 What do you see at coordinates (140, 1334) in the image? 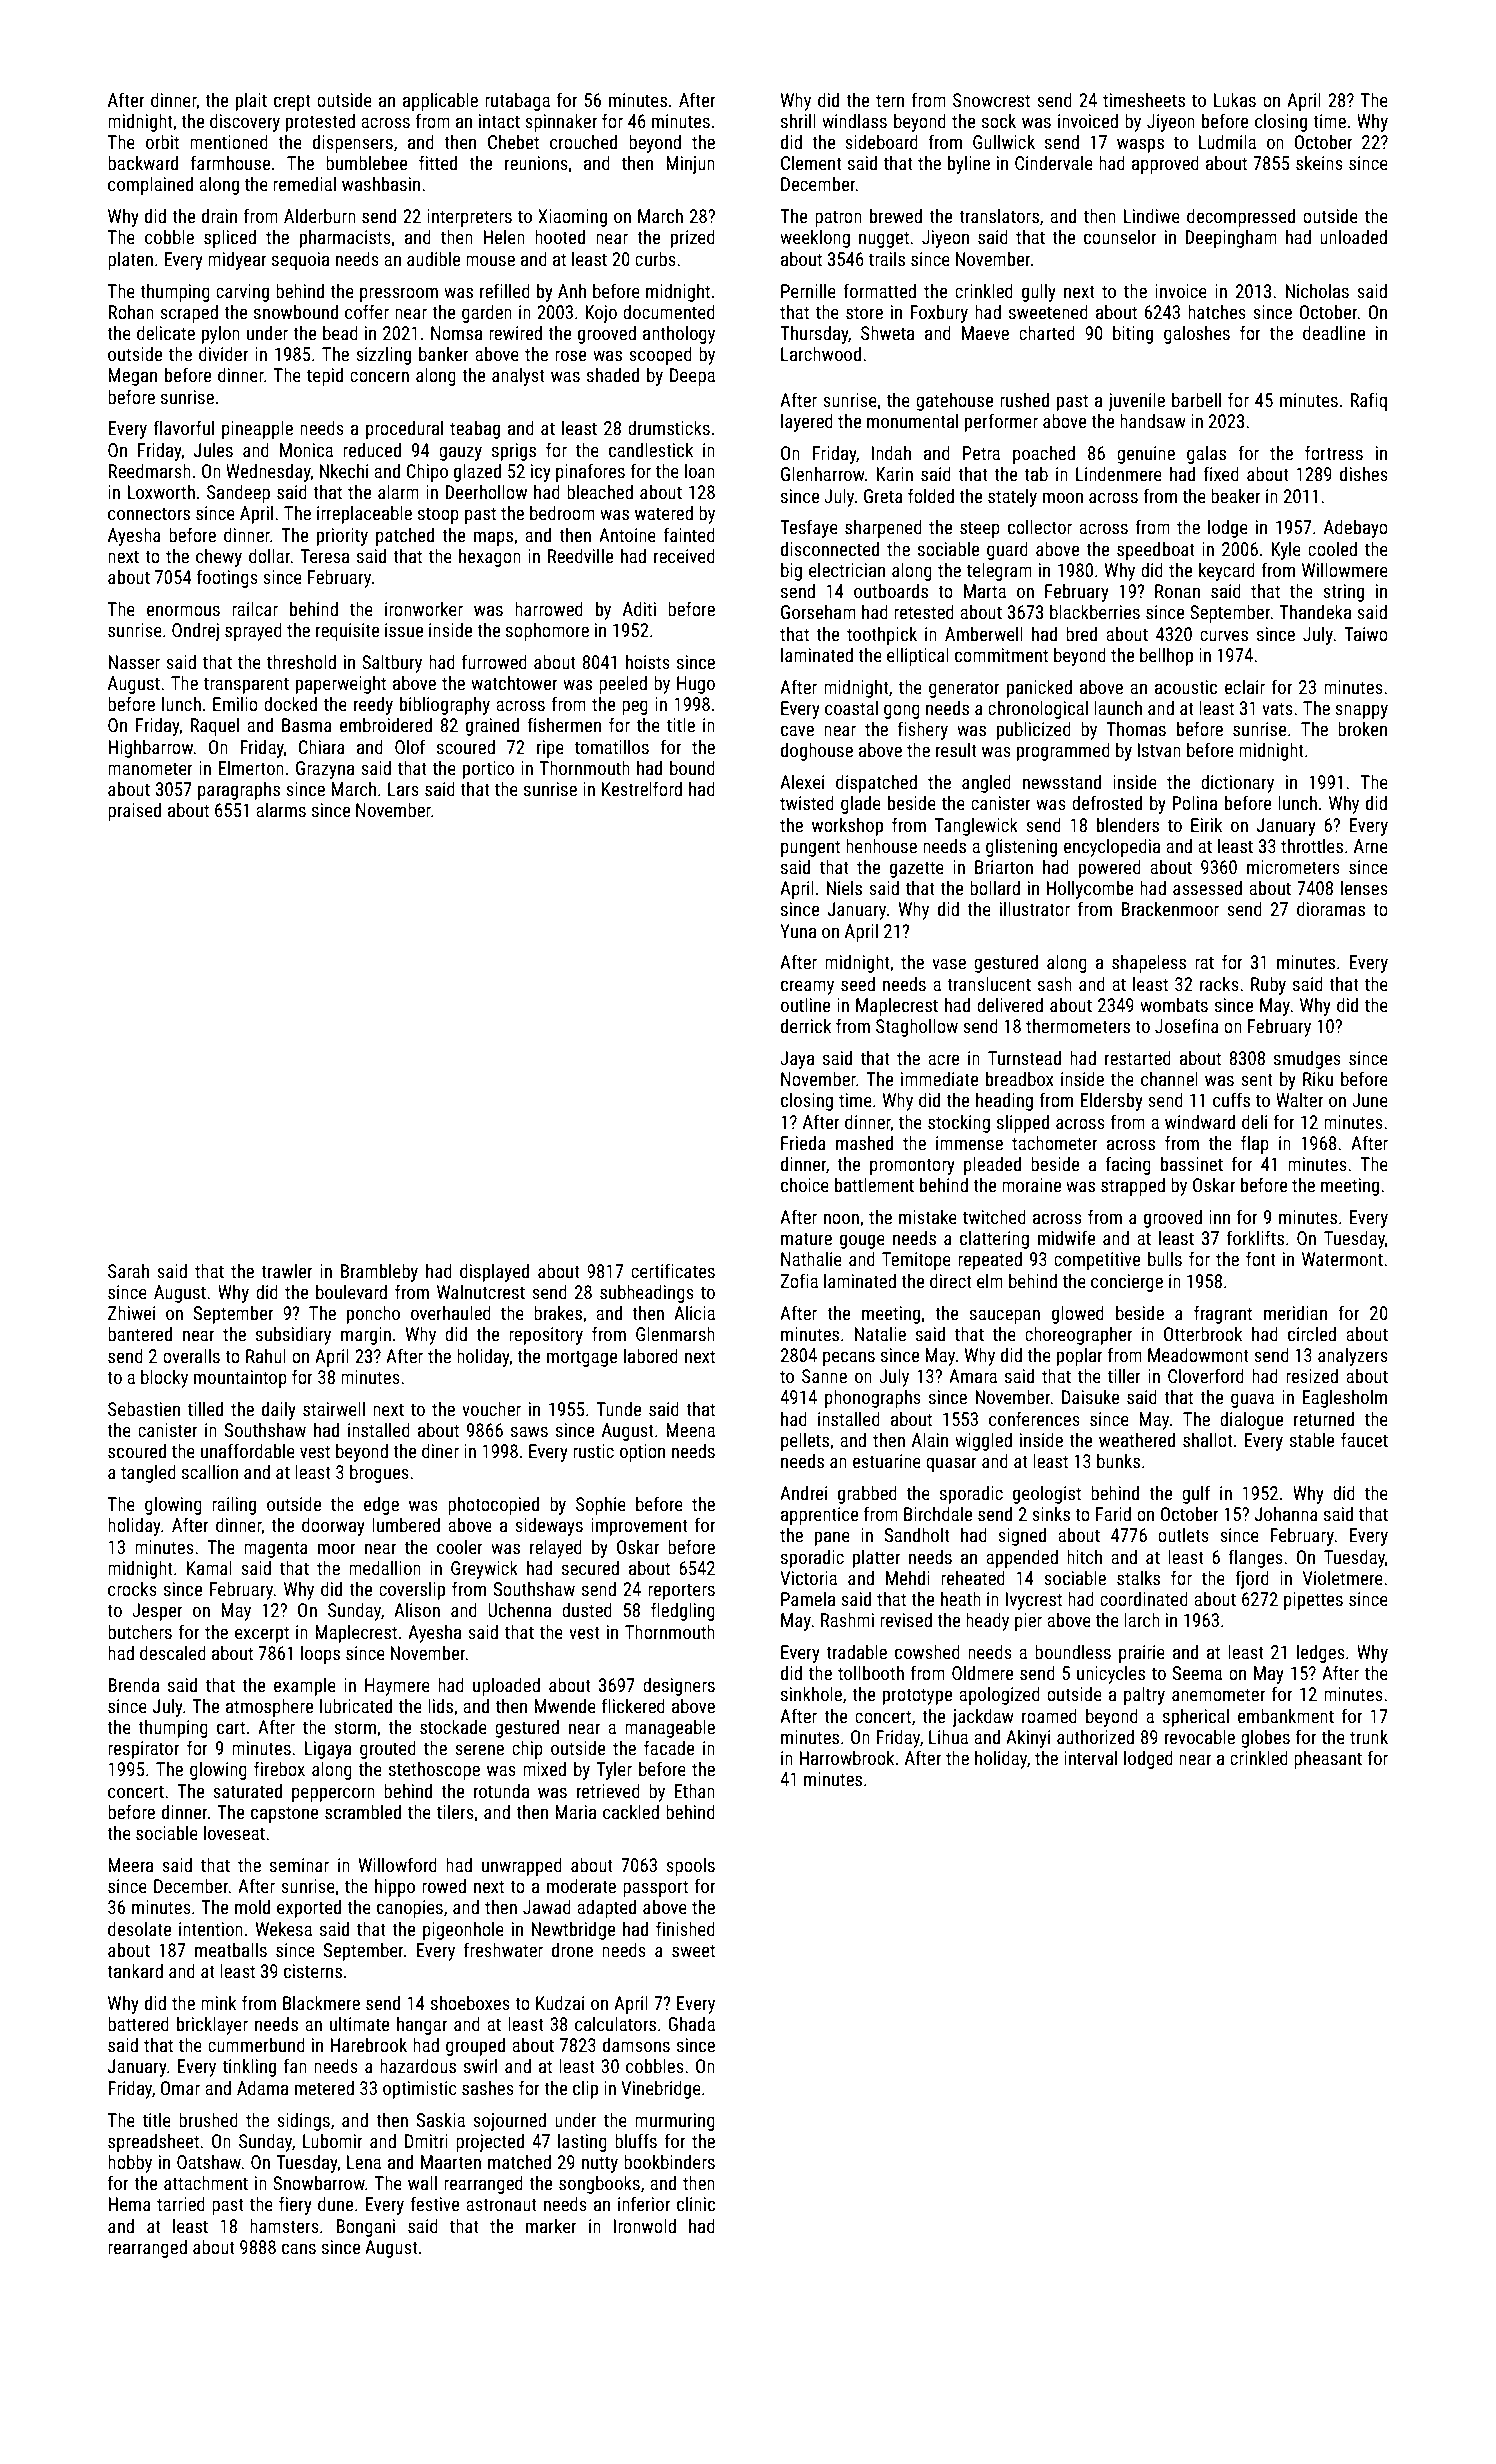
I see `bantered` at bounding box center [140, 1334].
